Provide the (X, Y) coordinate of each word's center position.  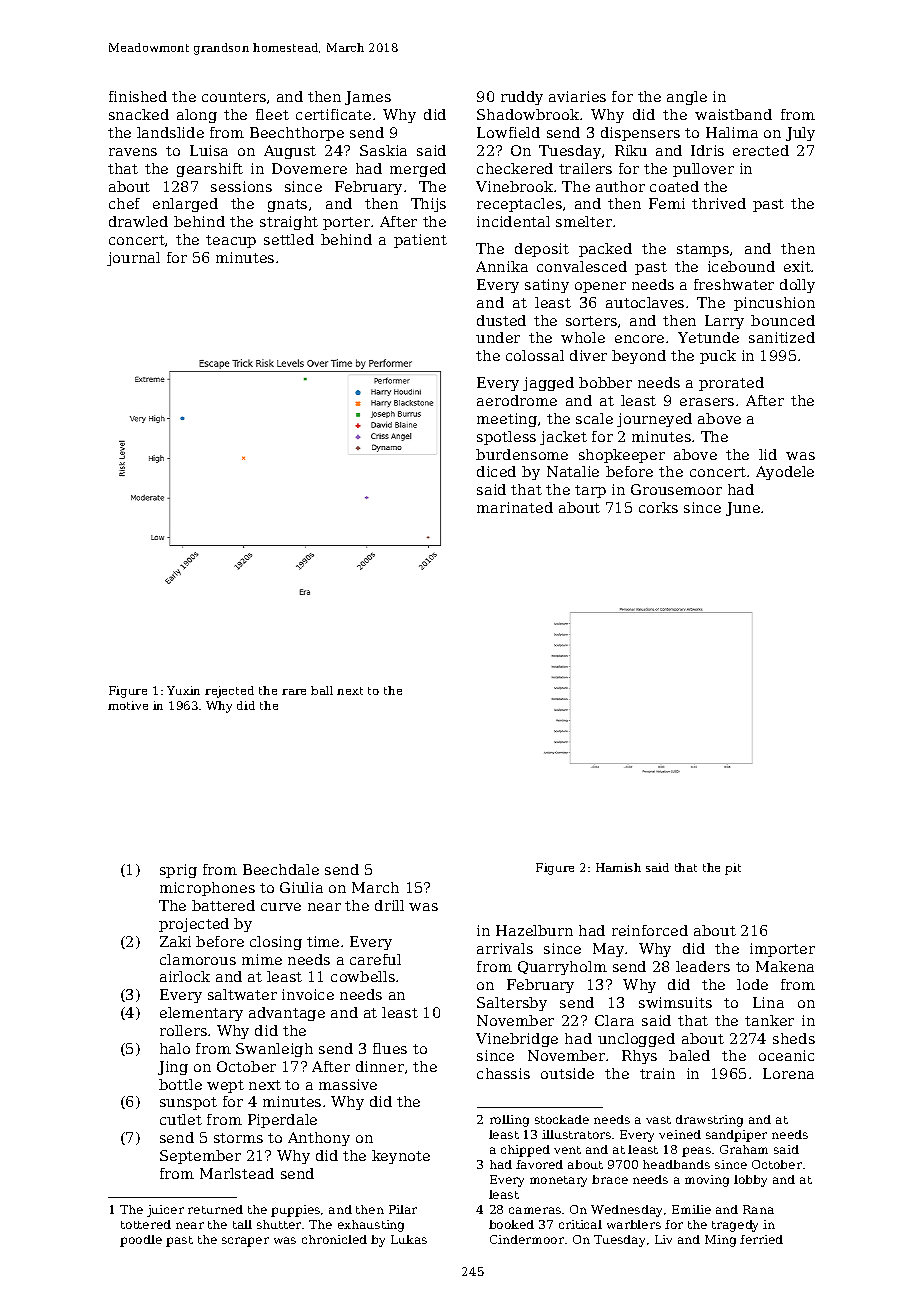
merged (418, 170)
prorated (731, 384)
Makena (785, 966)
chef (124, 203)
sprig (178, 871)
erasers (707, 402)
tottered (146, 1224)
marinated (515, 507)
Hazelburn (534, 930)
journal (133, 259)
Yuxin (183, 690)
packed (605, 250)
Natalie (573, 471)
